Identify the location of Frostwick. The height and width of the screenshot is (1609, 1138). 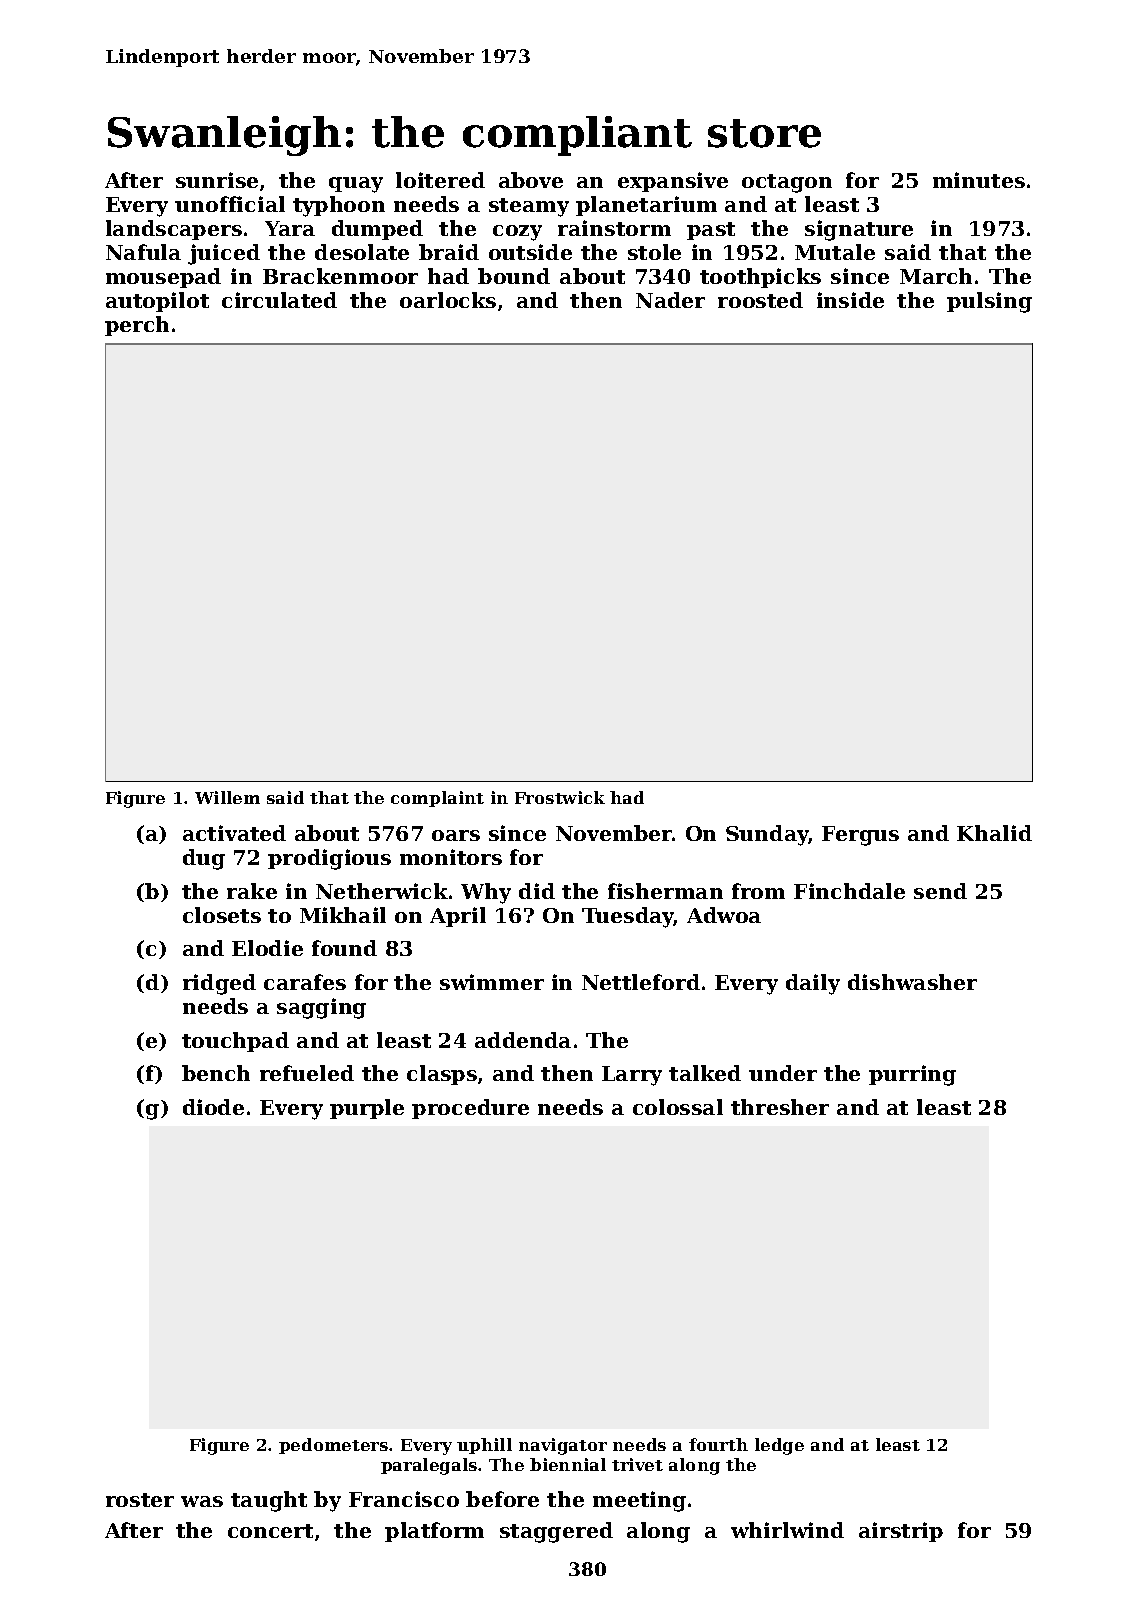
(560, 797).
